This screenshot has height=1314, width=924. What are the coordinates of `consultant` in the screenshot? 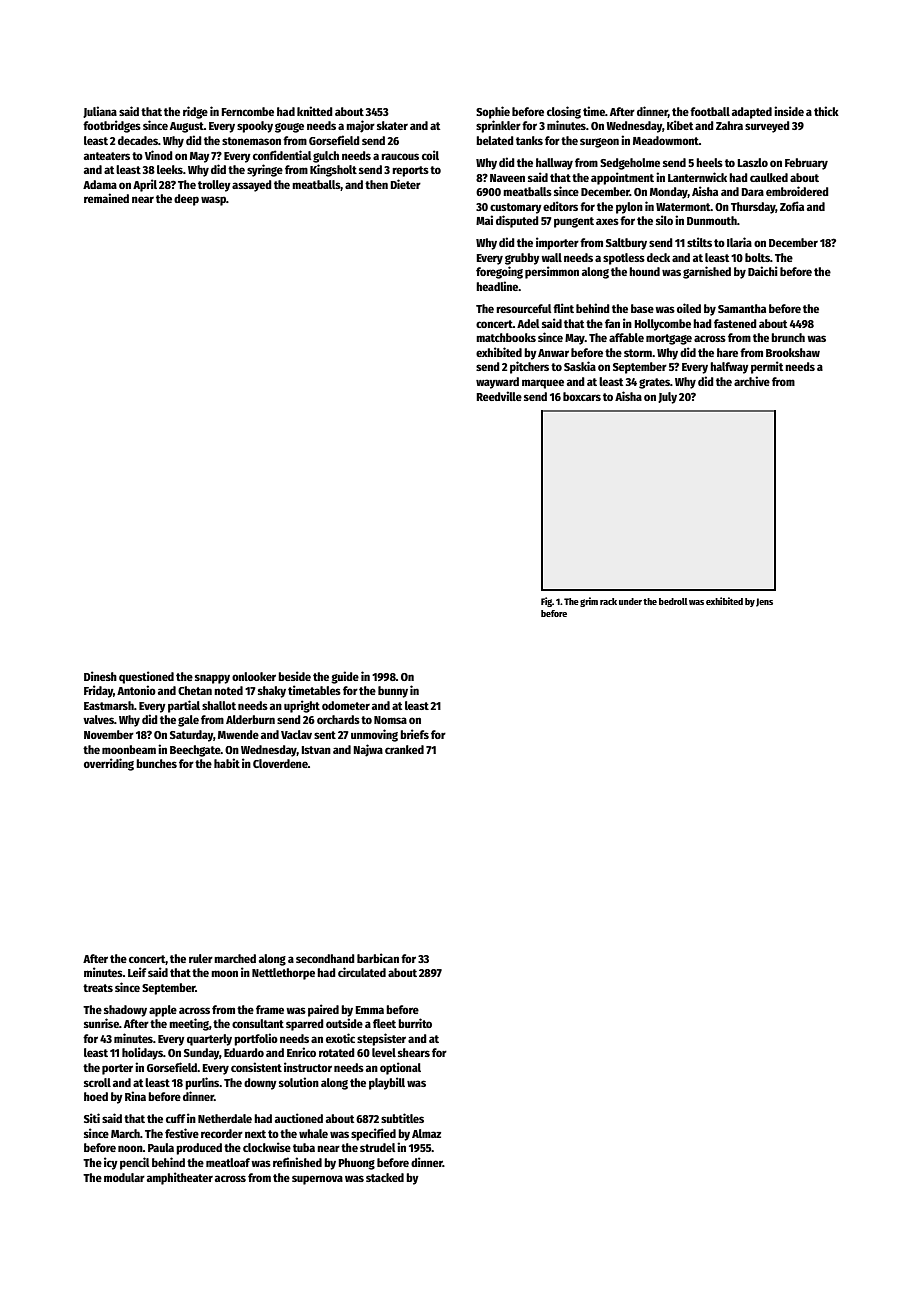 It's located at (258, 1023).
